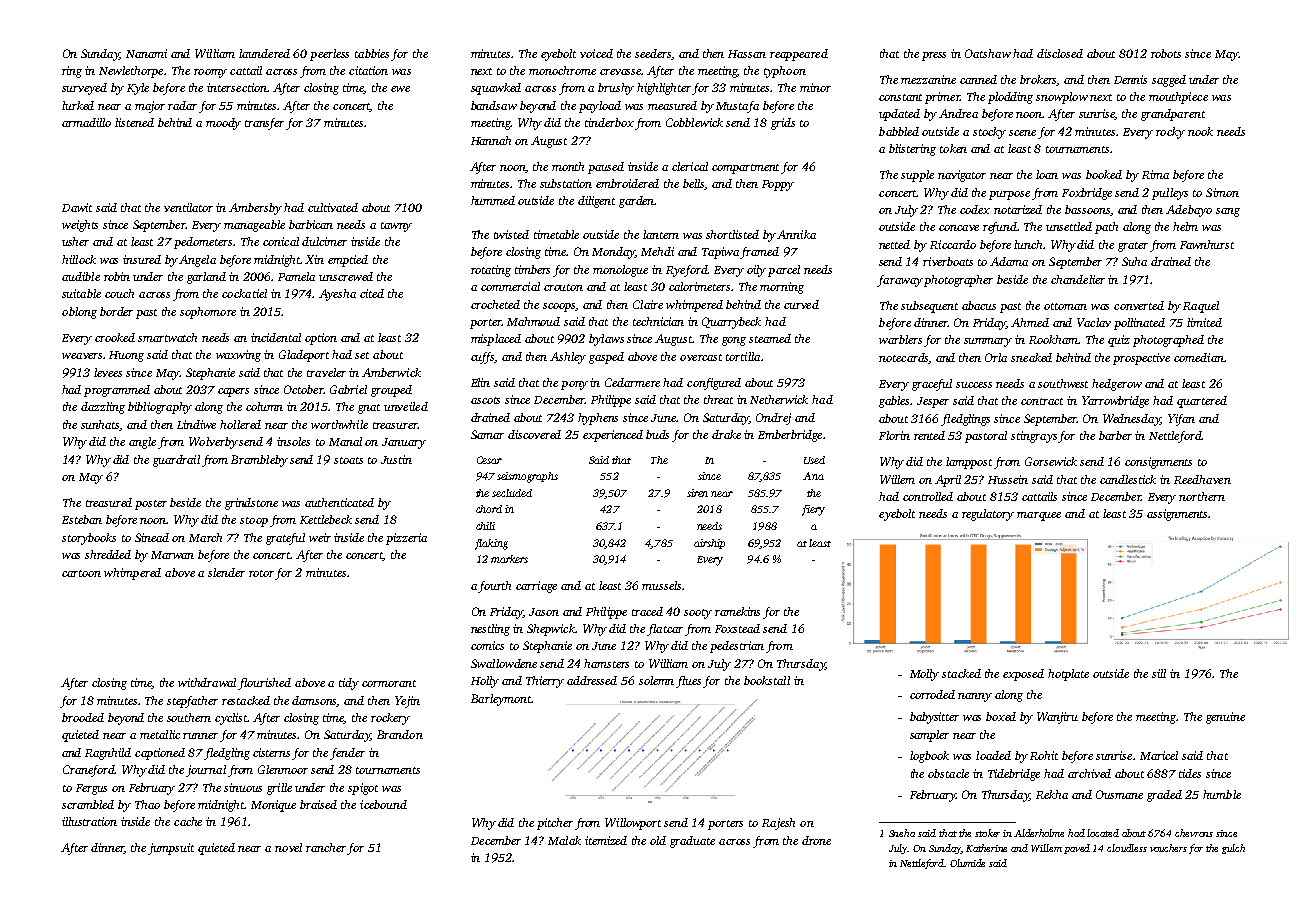  Describe the element at coordinates (512, 493) in the screenshot. I see `secluded` at that location.
